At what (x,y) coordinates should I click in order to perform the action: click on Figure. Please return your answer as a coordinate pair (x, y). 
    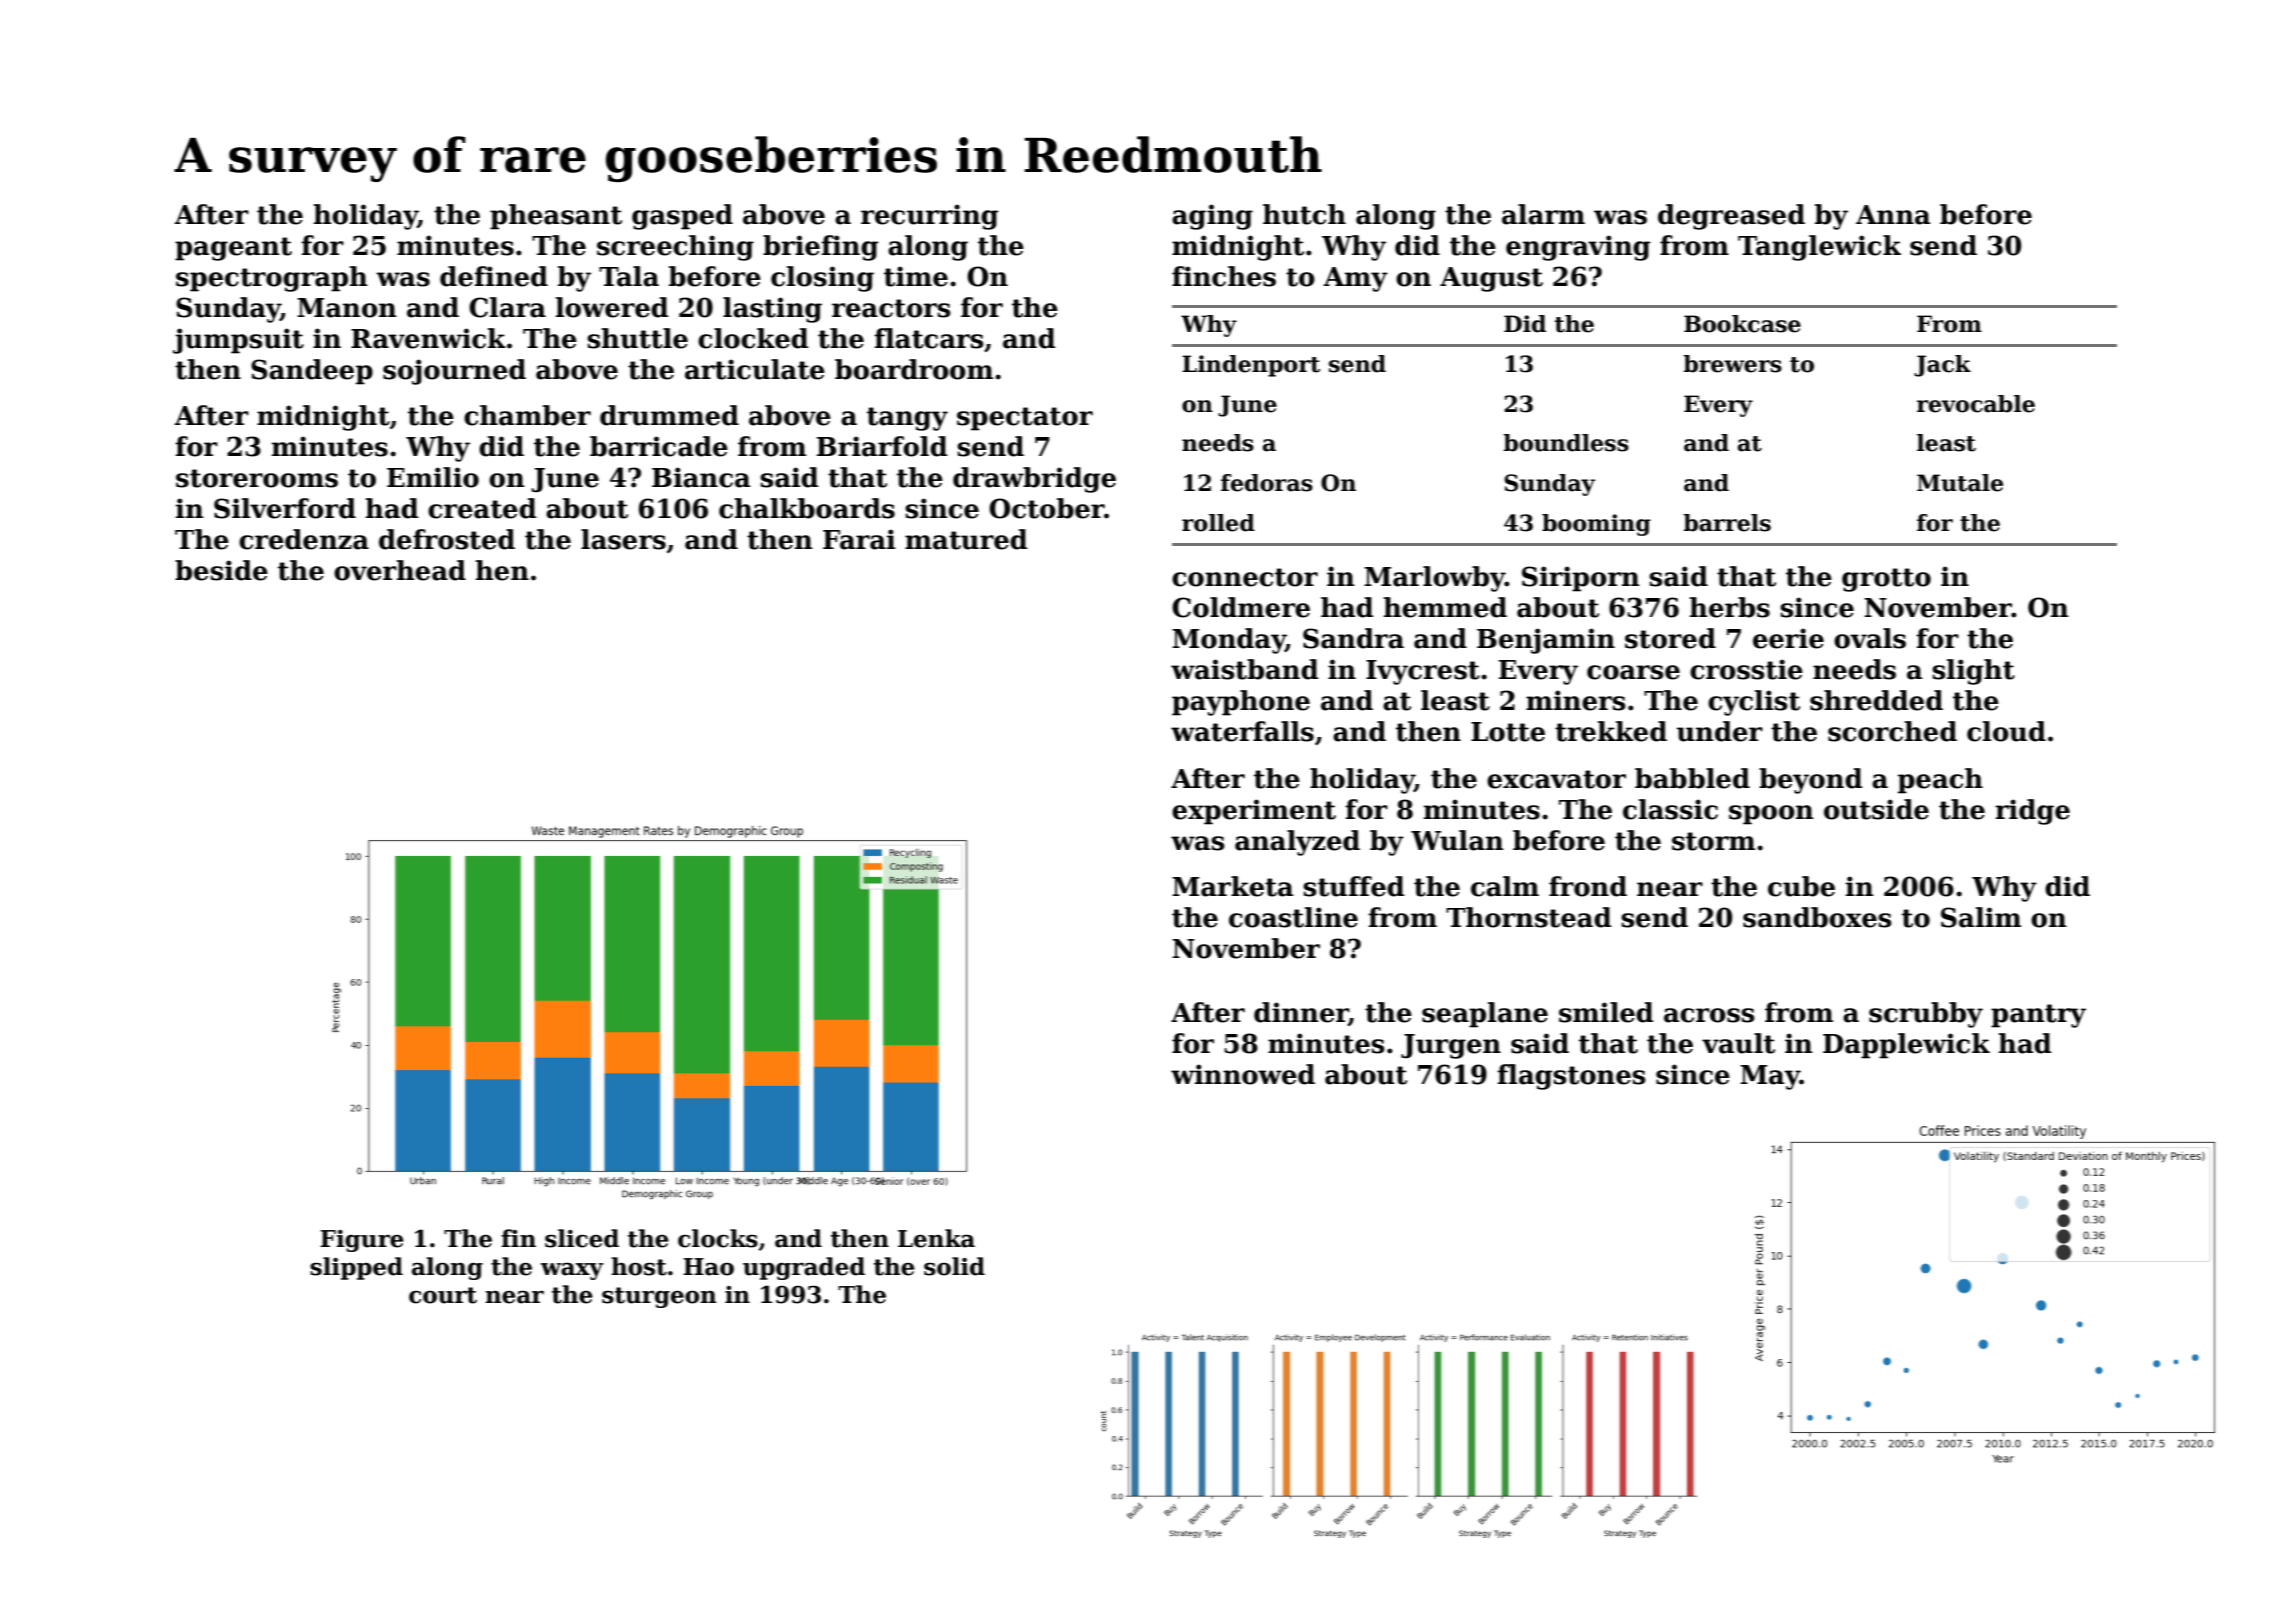
    Looking at the image, I should click on (362, 1241).
